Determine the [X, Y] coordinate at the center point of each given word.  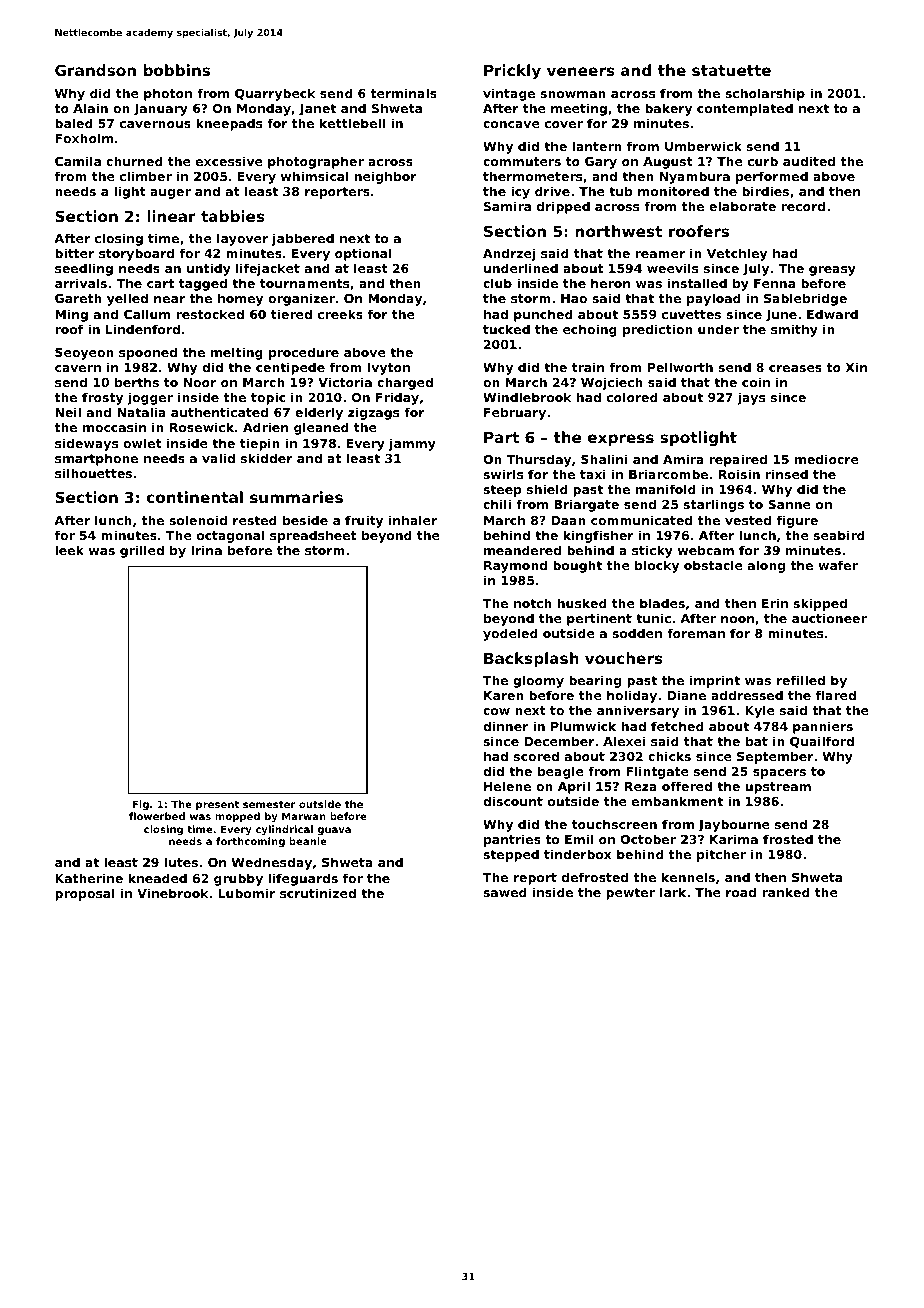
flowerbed [157, 816]
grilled [142, 551]
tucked [506, 329]
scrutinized [318, 893]
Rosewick [202, 427]
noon [737, 619]
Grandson [95, 70]
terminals [403, 93]
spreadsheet [313, 536]
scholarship [765, 94]
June [781, 316]
